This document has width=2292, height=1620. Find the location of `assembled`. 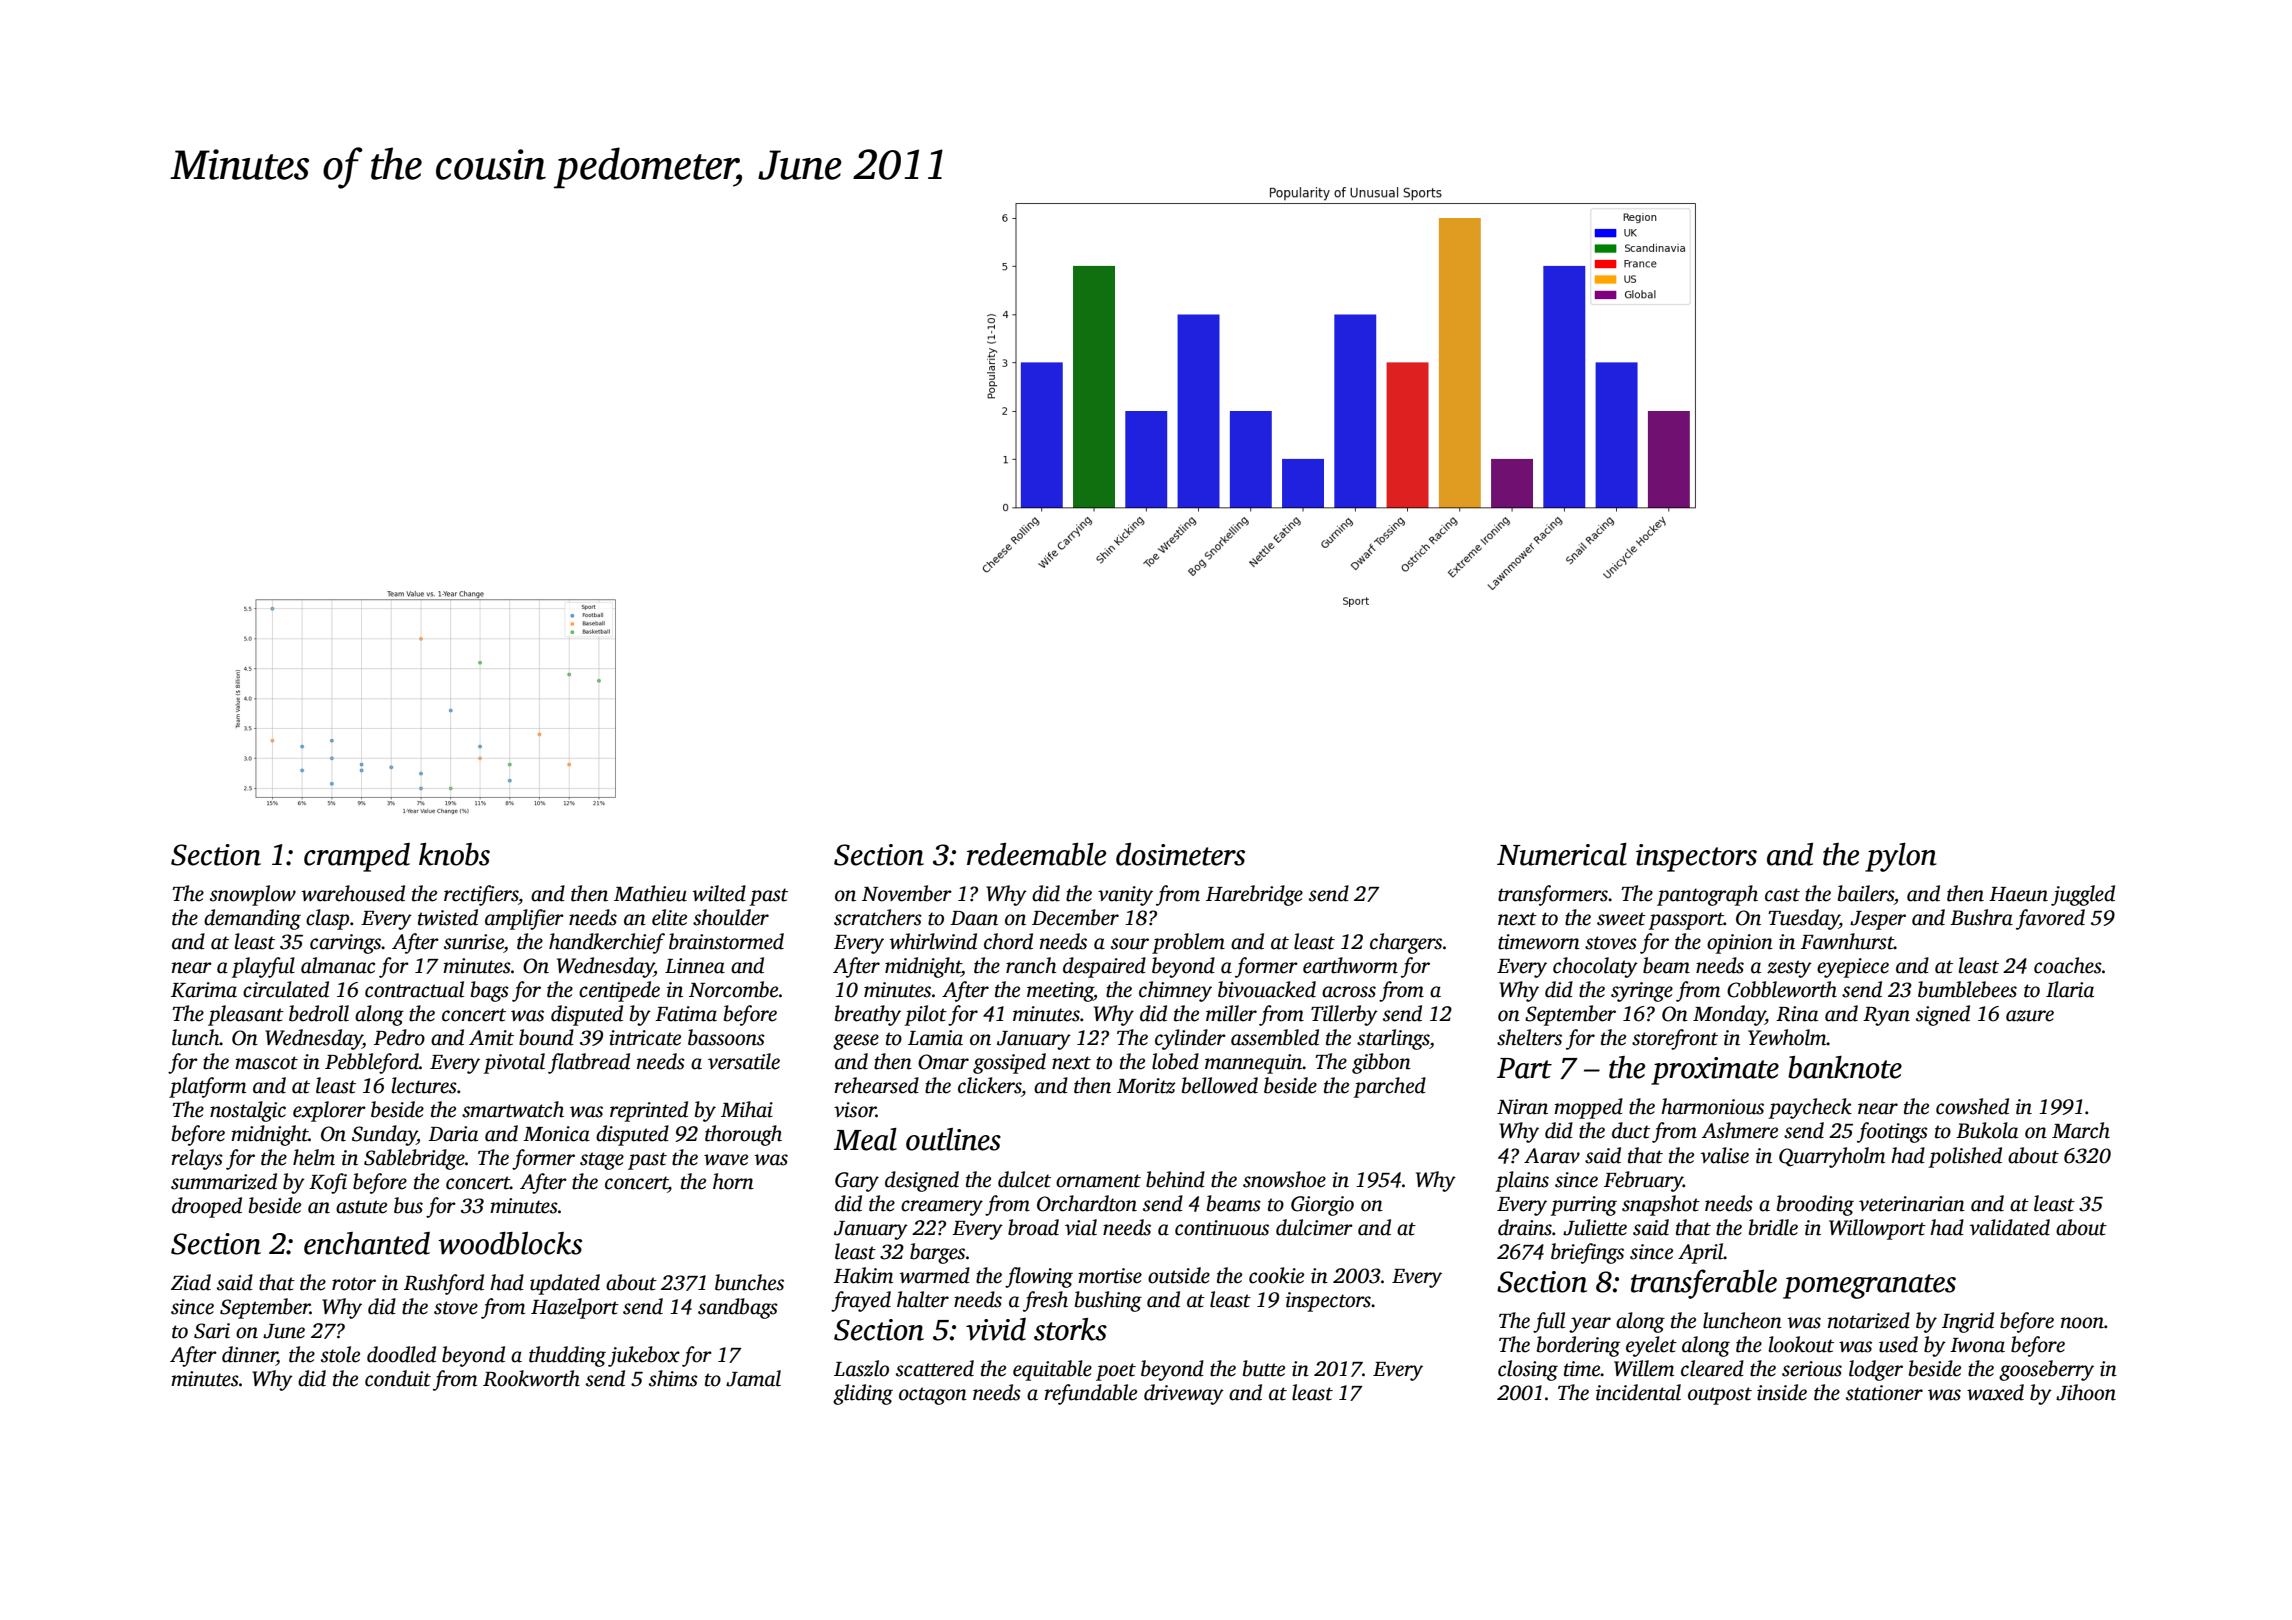

assembled is located at coordinates (1275, 1037).
